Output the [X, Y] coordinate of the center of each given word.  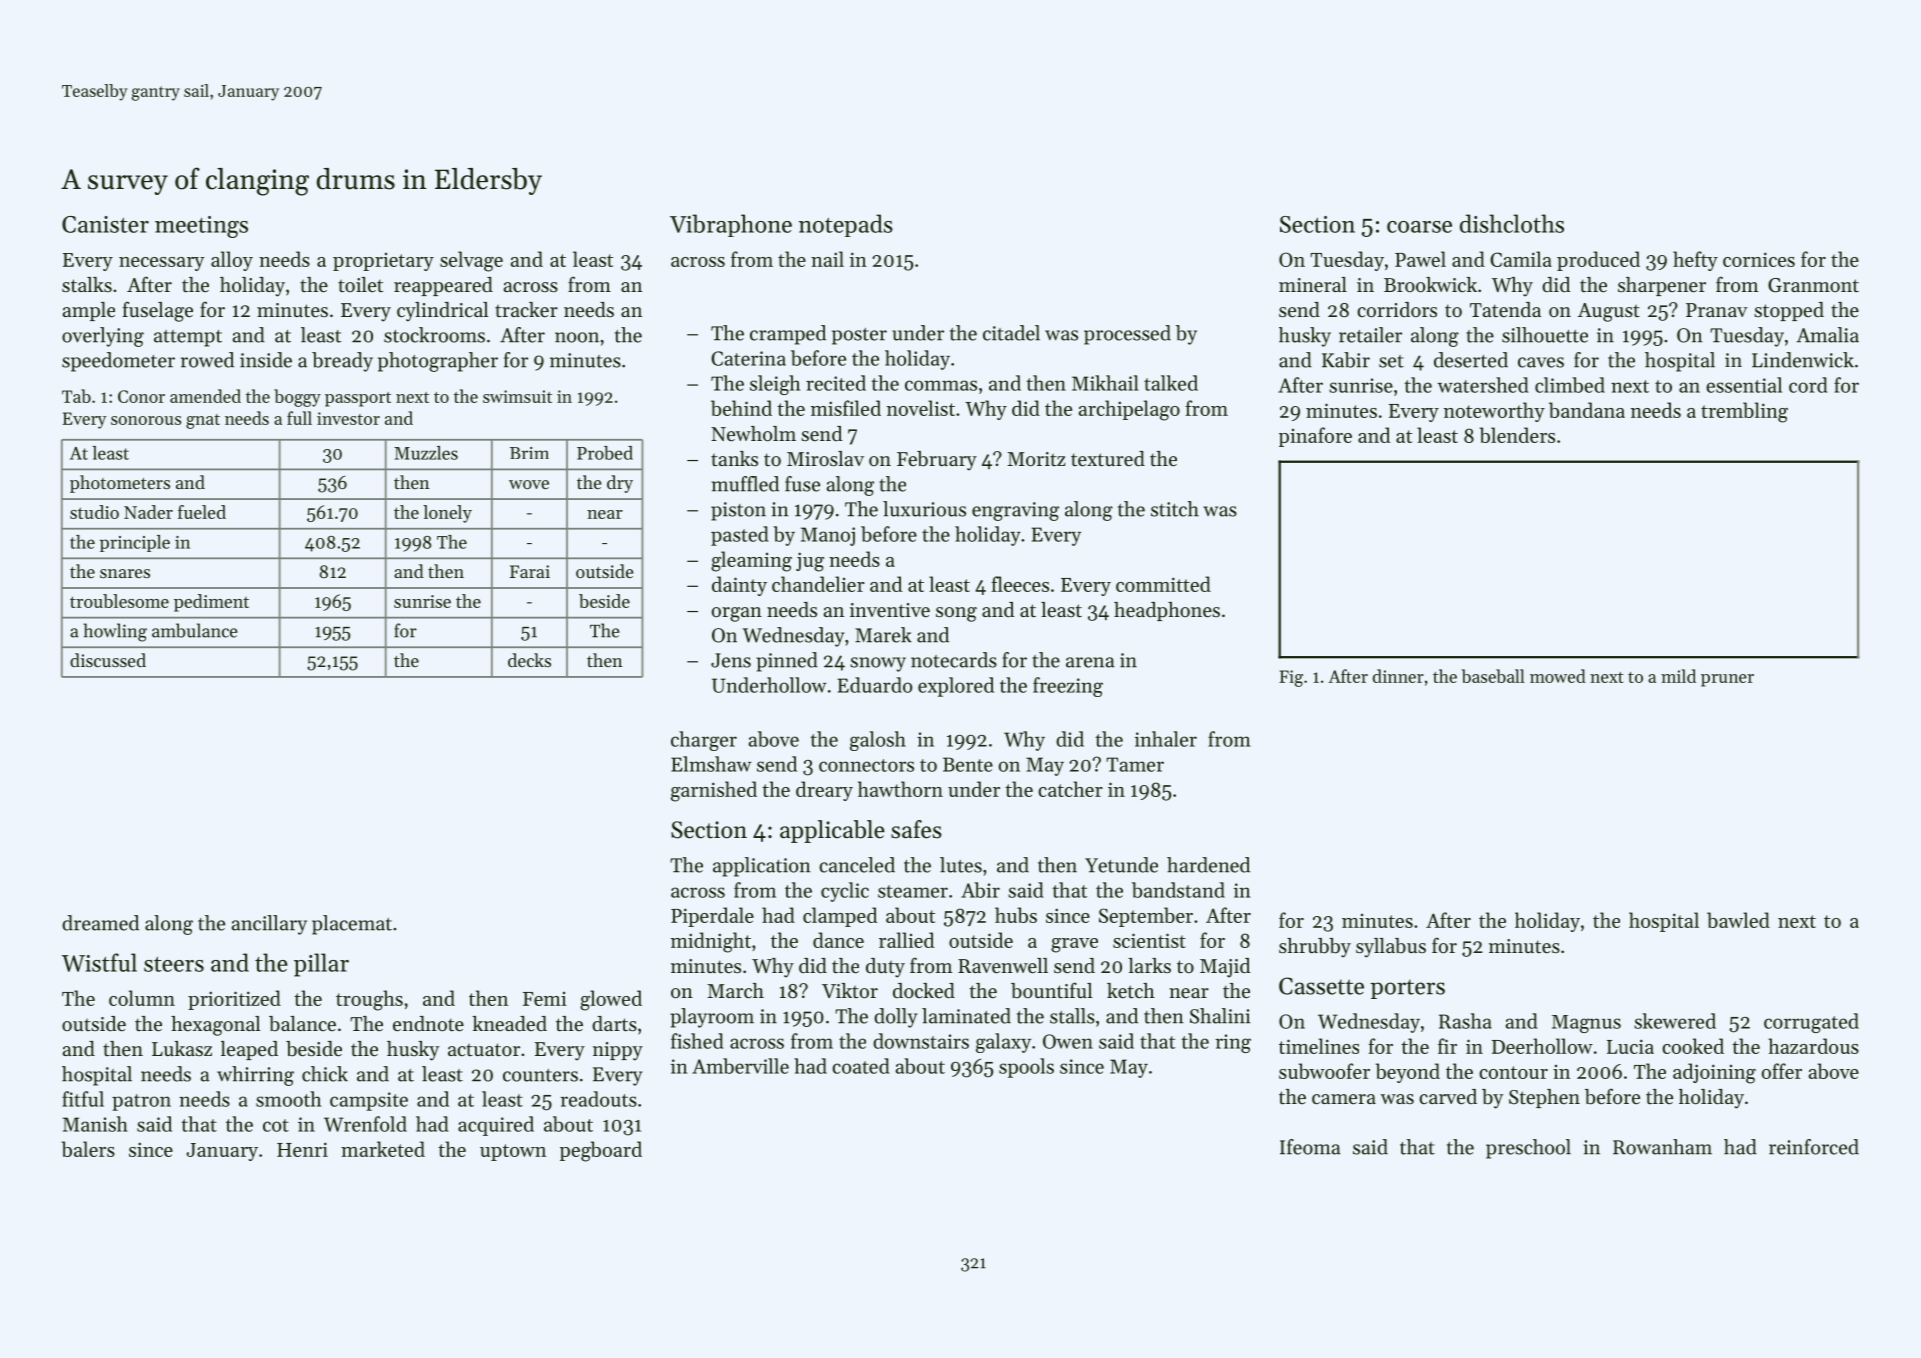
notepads [846, 225]
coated [861, 1066]
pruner [1727, 680]
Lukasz [182, 1048]
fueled [202, 512]
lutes [961, 865]
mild [1678, 676]
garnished [714, 791]
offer [1782, 1071]
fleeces [1020, 584]
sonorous [146, 420]
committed [1163, 584]
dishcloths [1512, 223]
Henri [302, 1149]
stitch [1175, 509]
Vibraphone [731, 225]
